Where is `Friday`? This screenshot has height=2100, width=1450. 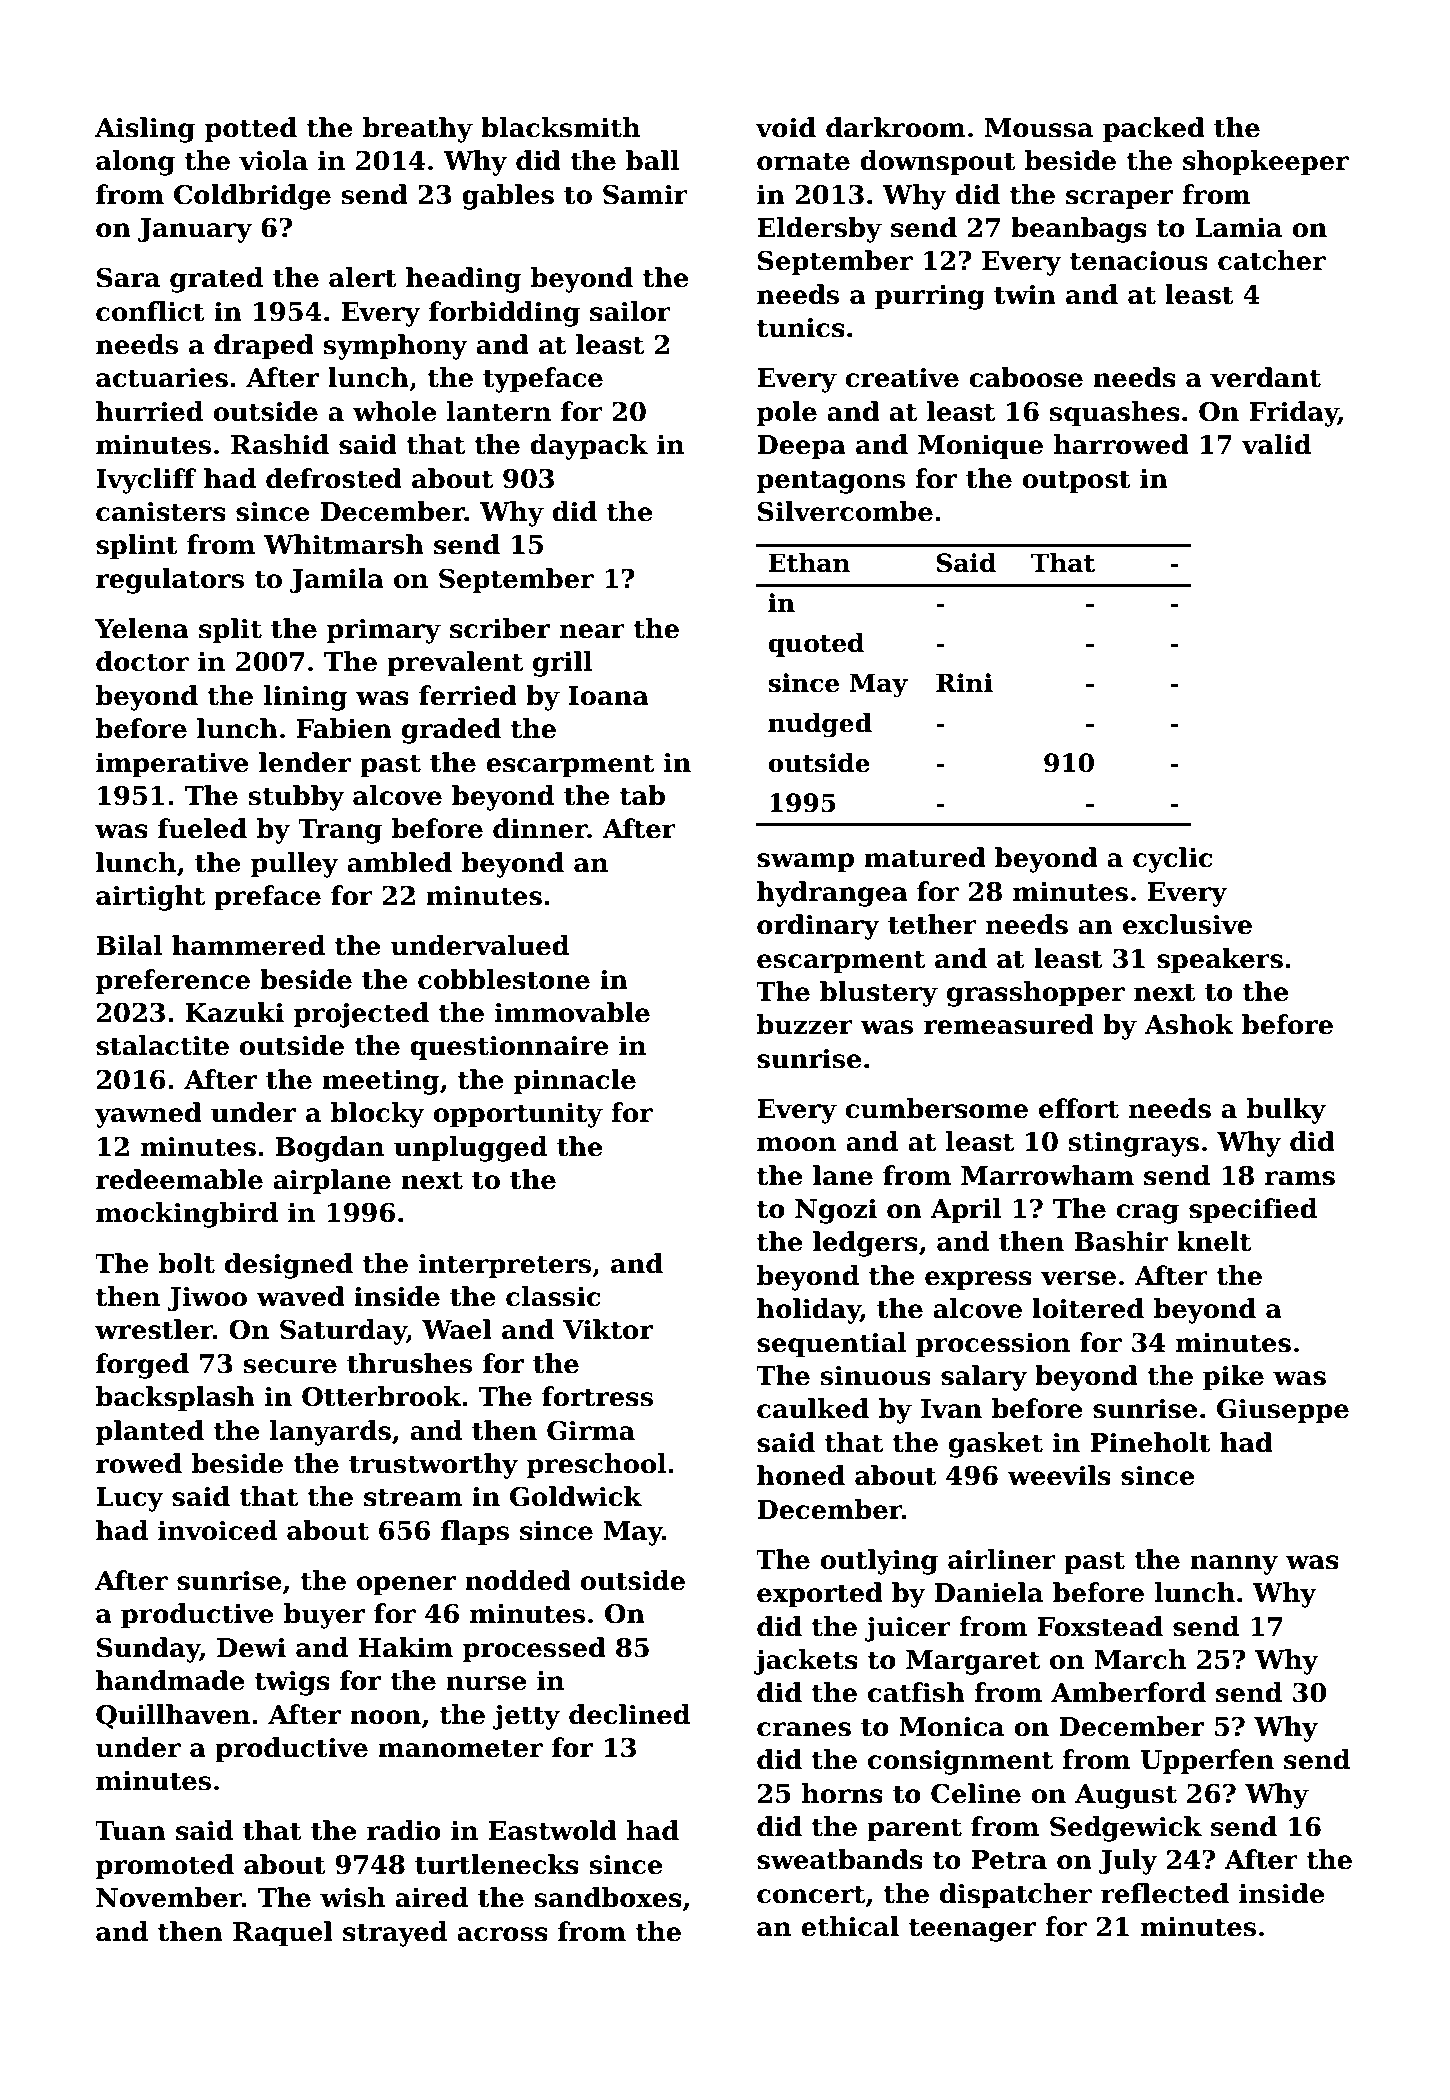 Friday is located at coordinates (1293, 414).
